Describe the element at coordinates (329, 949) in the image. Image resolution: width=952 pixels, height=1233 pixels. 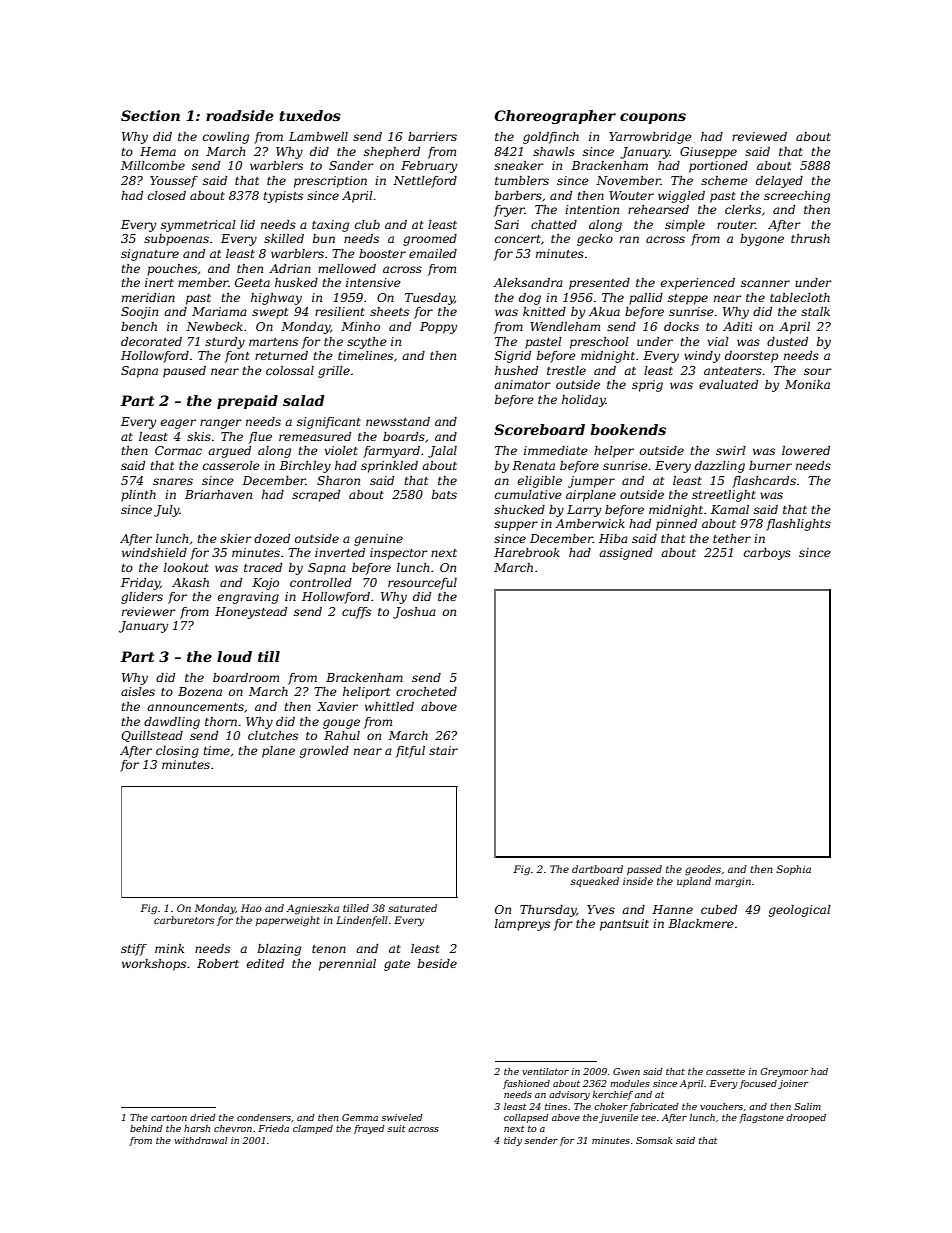
I see `tenon` at that location.
